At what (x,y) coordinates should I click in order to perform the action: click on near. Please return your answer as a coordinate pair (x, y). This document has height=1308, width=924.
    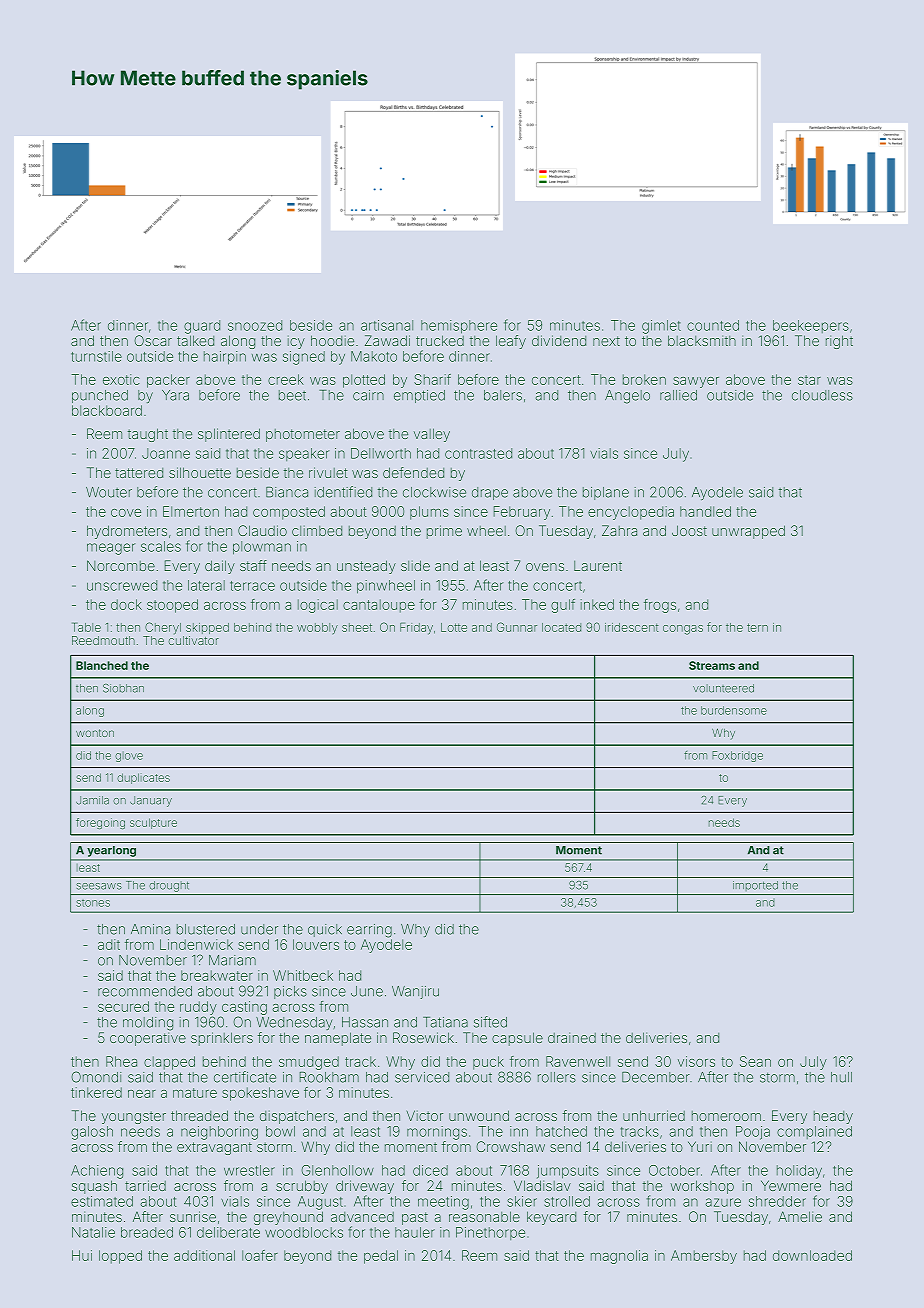
    Looking at the image, I should click on (142, 1094).
